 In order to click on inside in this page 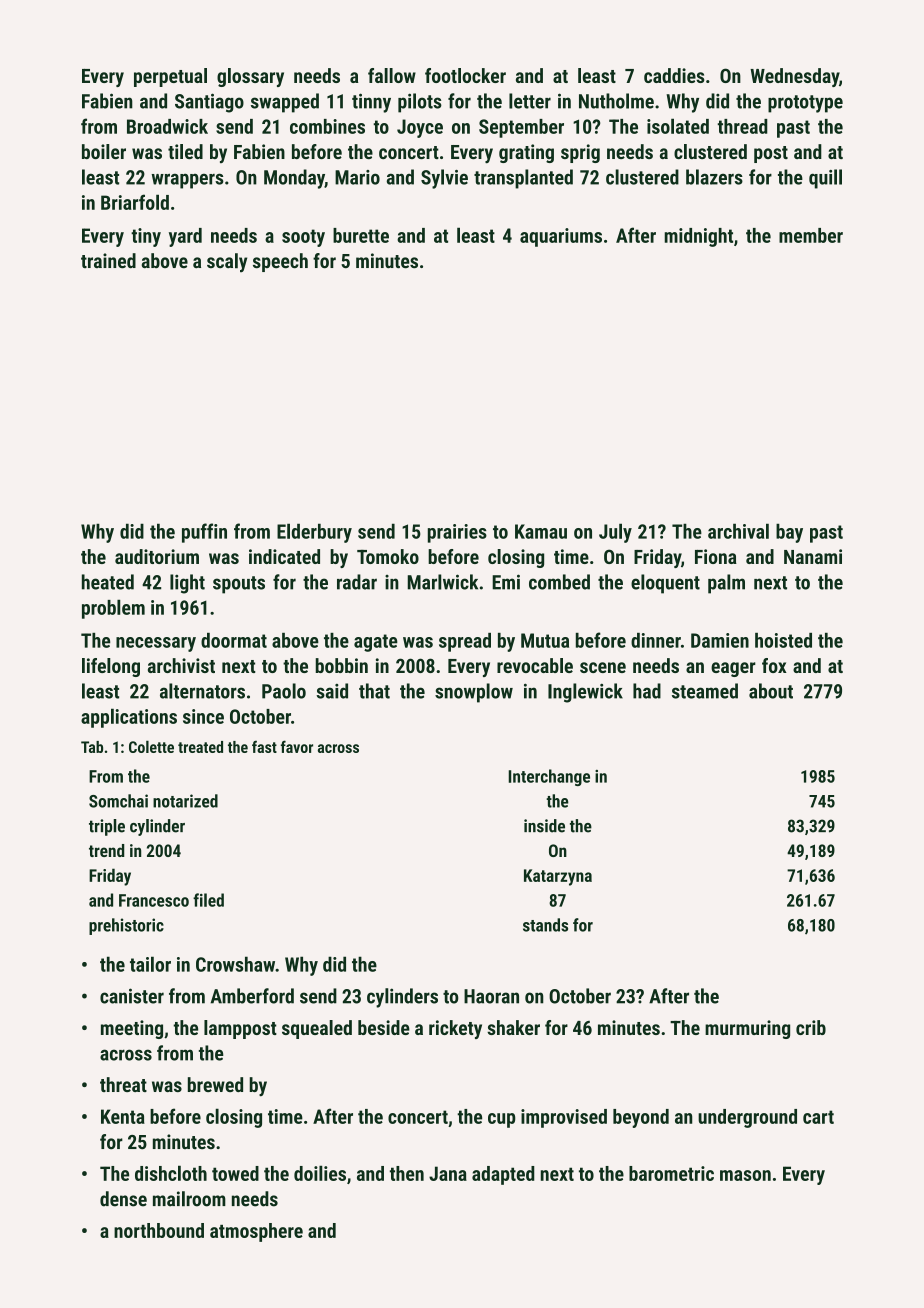, I will do `click(544, 826)`.
